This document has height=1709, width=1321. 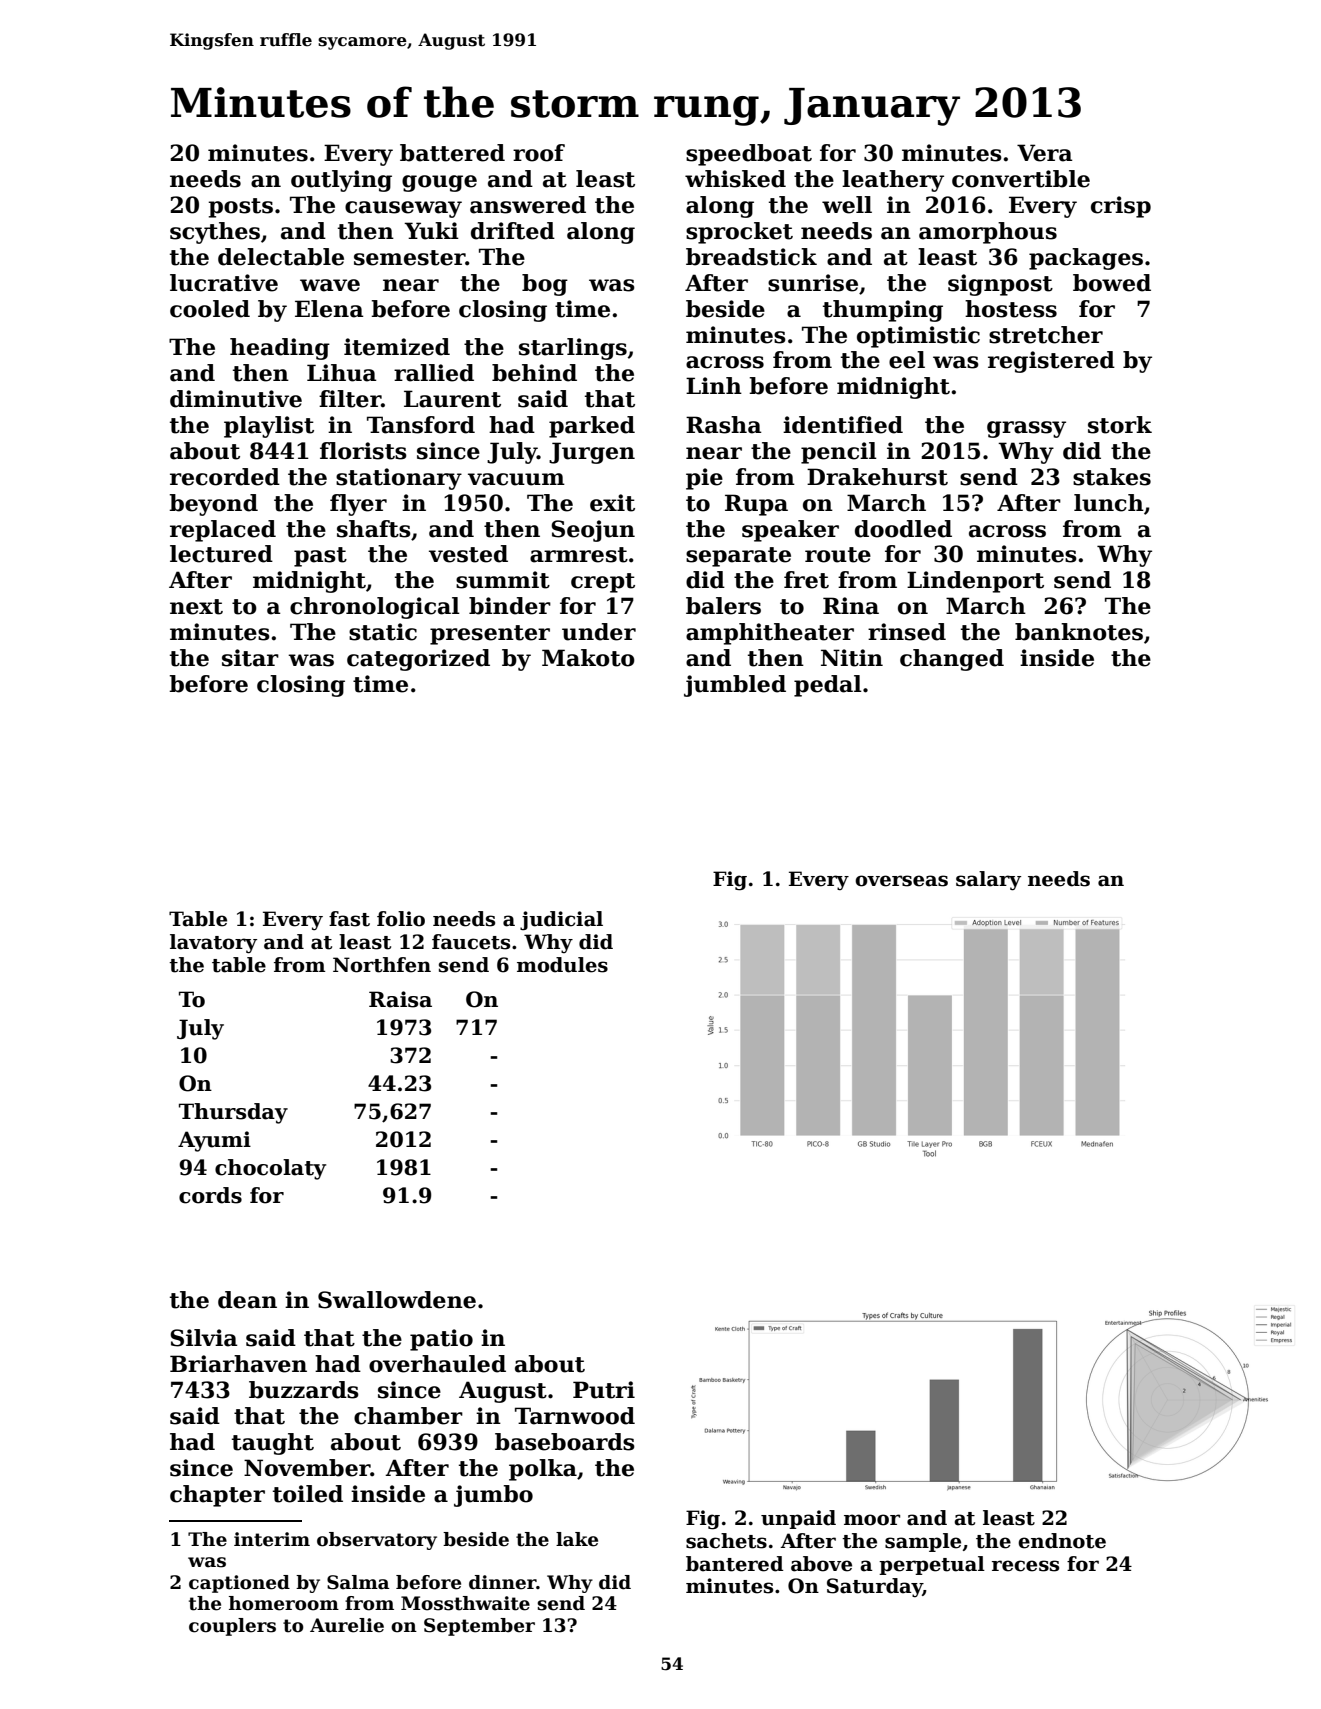 I want to click on salary, so click(x=988, y=881).
